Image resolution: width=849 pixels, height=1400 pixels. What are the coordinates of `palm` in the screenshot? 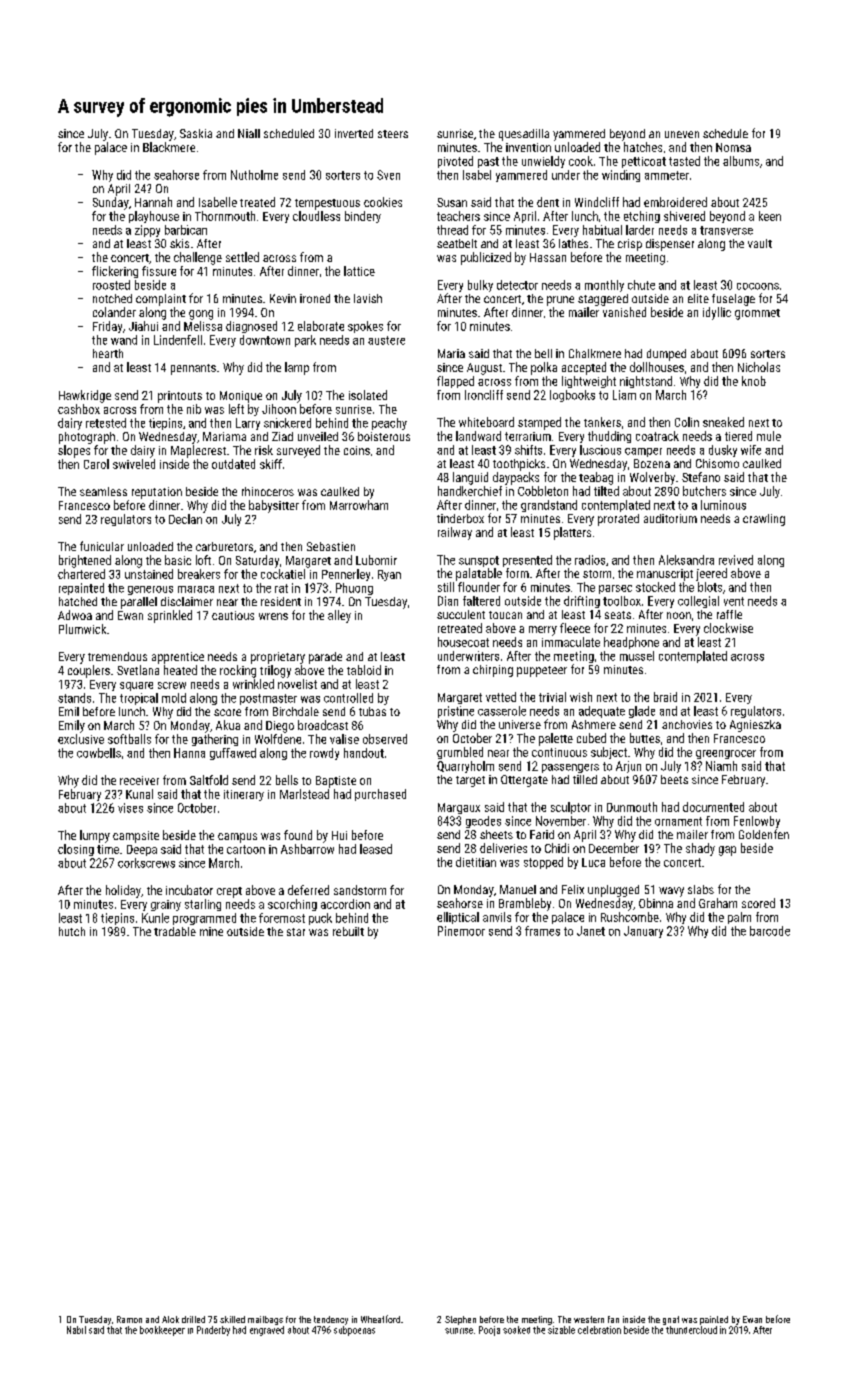 It's located at (739, 918).
